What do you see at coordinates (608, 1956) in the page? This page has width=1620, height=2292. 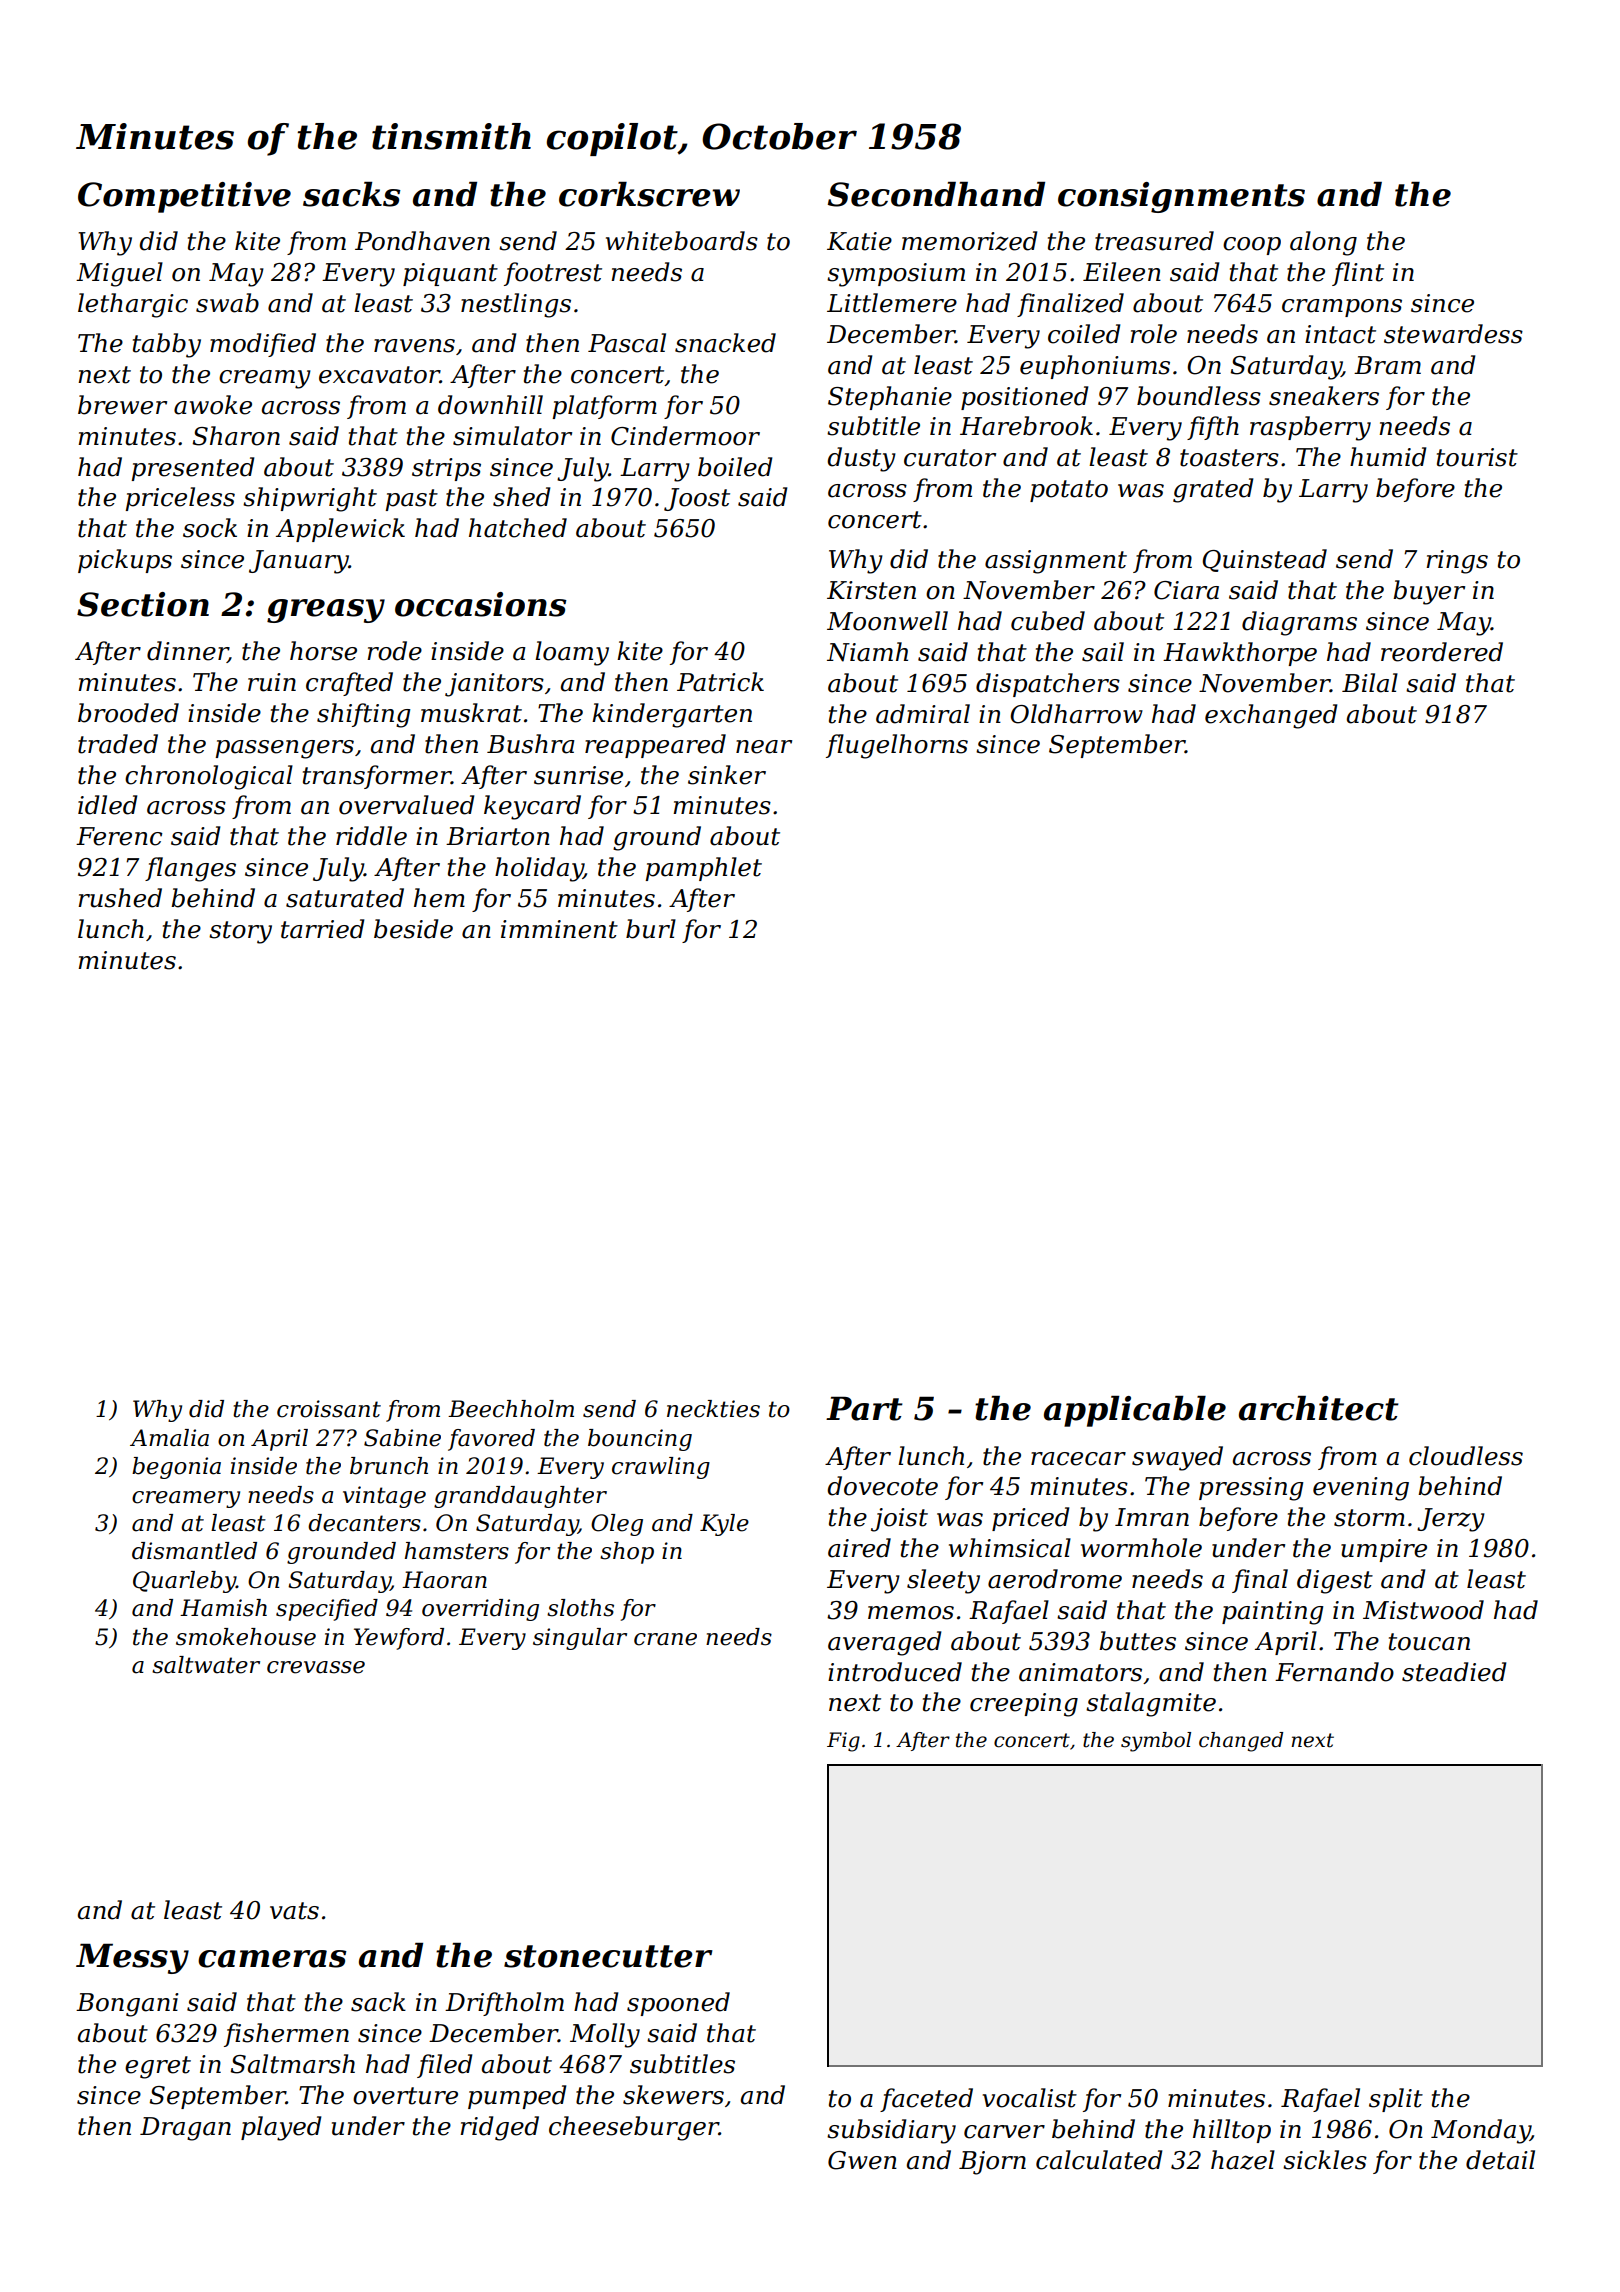 I see `stonecutter` at bounding box center [608, 1956].
